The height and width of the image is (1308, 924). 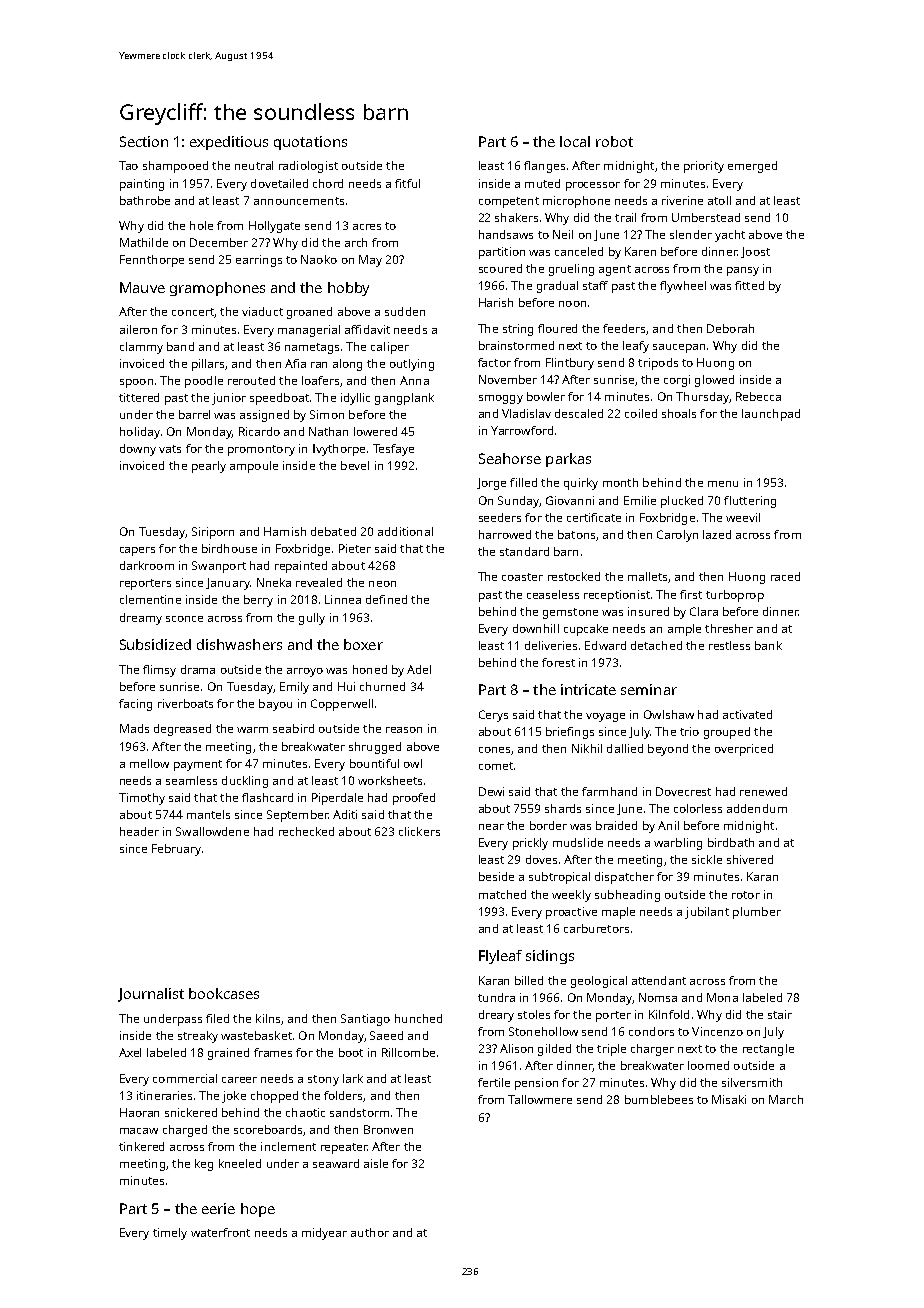 I want to click on launchpad, so click(x=771, y=415).
